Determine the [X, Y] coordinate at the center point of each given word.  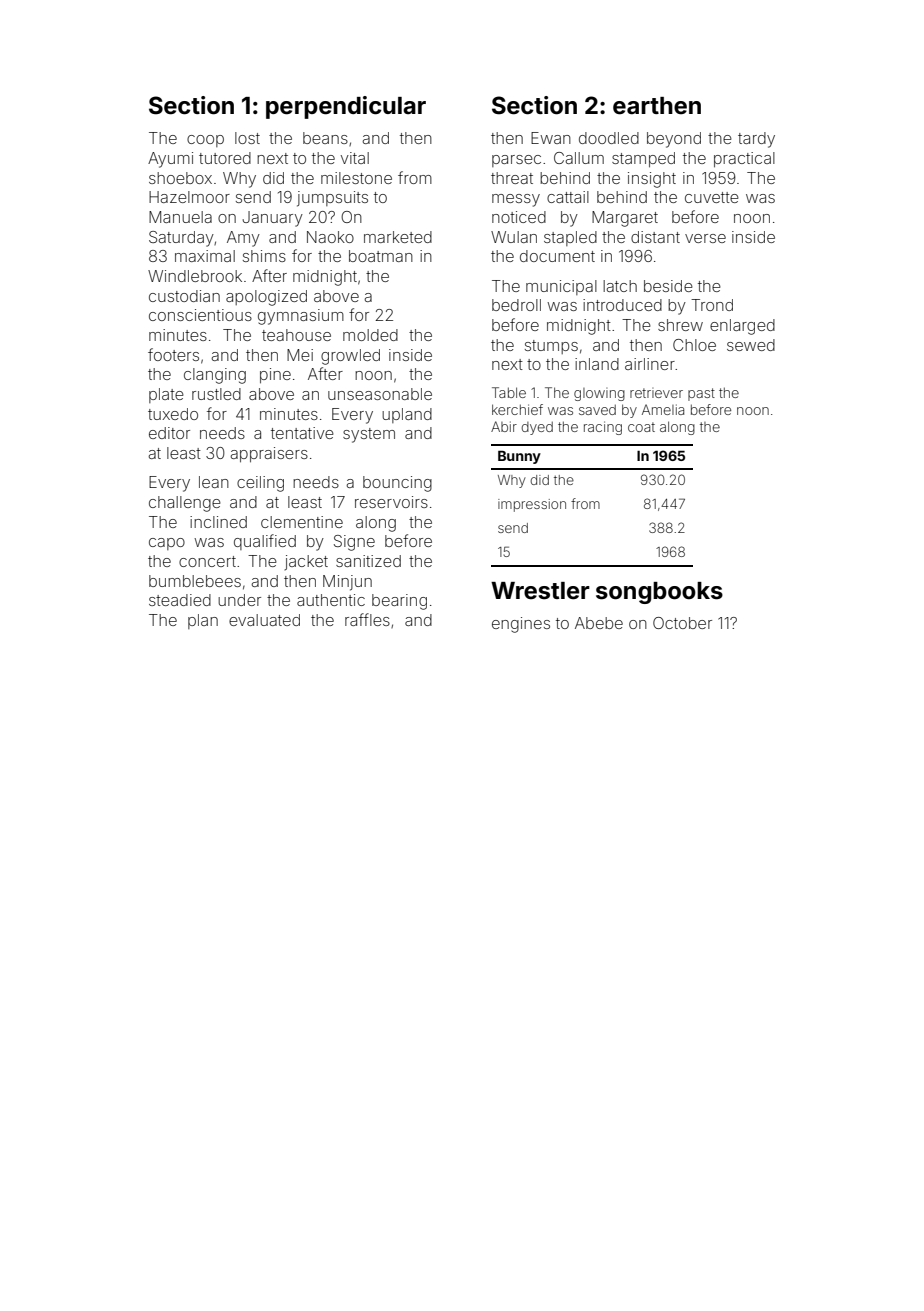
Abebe [599, 623]
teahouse [296, 335]
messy [516, 200]
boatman [381, 256]
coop [205, 141]
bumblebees [195, 581]
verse [705, 238]
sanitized [368, 561]
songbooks [659, 593]
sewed [751, 345]
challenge [185, 504]
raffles [367, 619]
